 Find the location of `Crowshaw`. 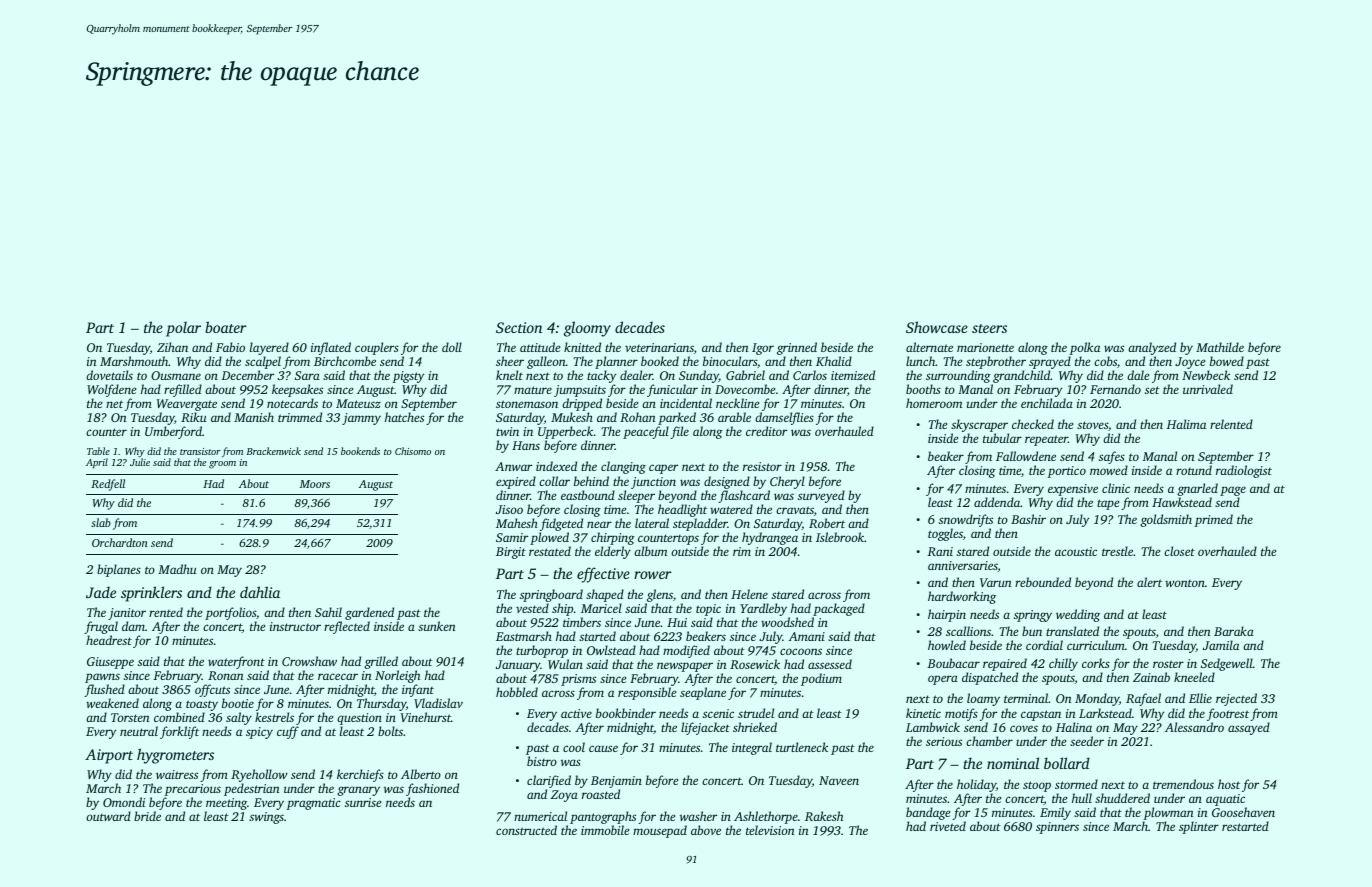

Crowshaw is located at coordinates (309, 661).
